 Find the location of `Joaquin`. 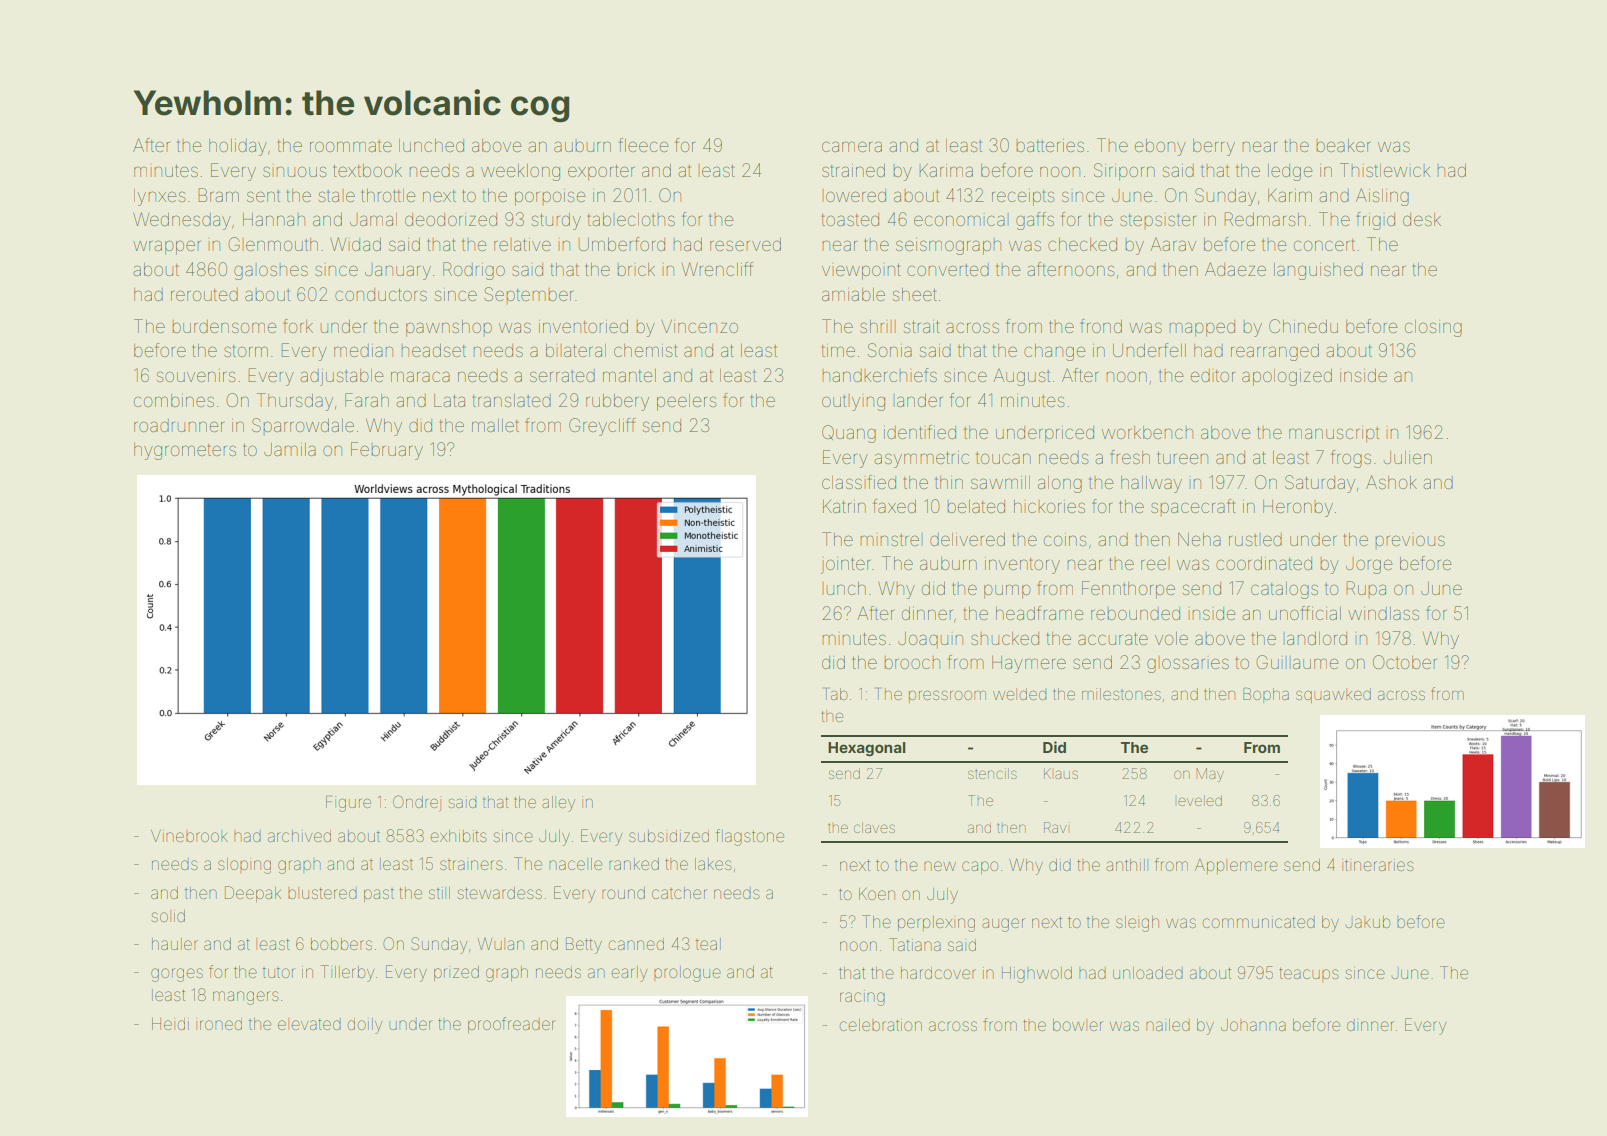

Joaquin is located at coordinates (930, 640).
